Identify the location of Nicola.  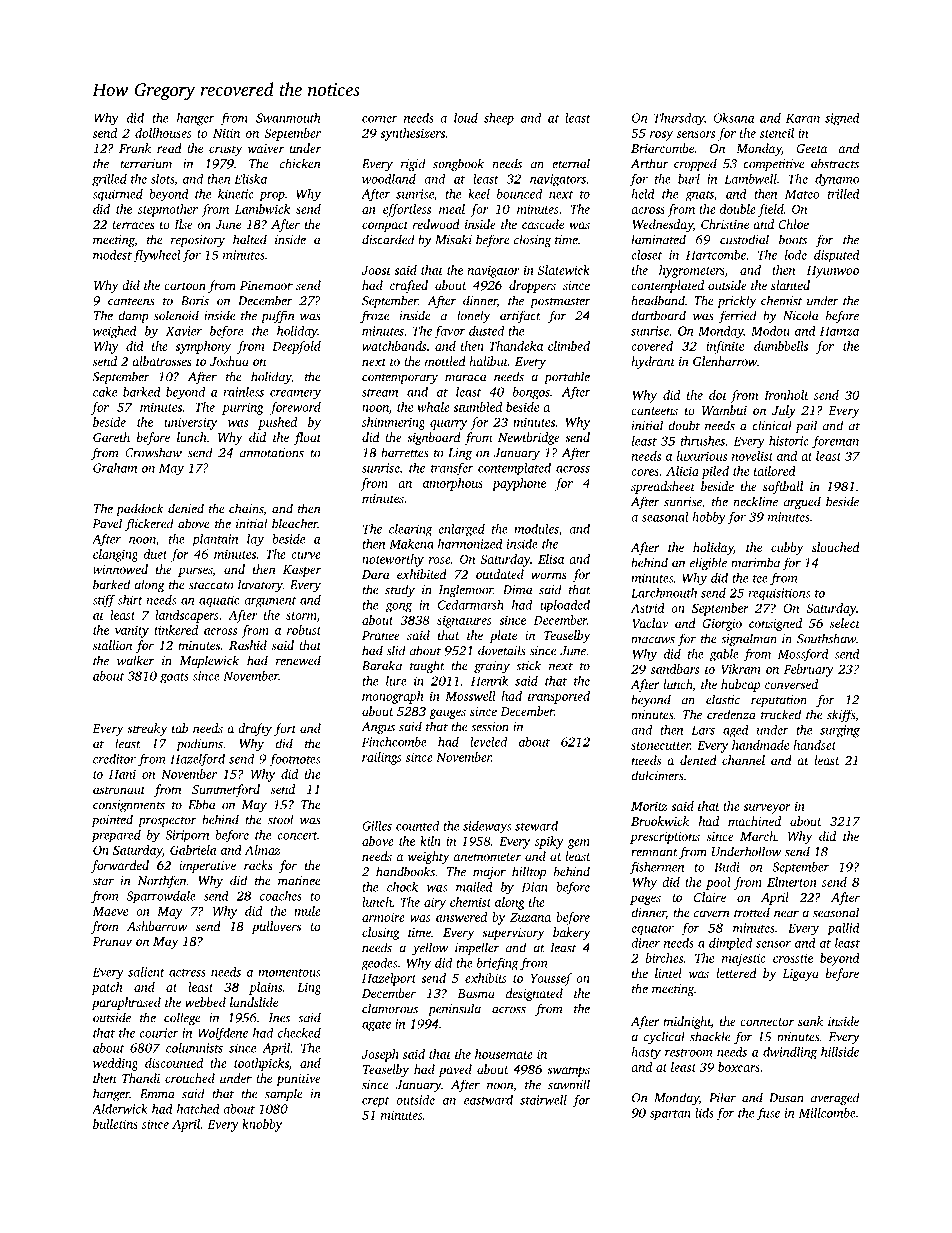
(801, 315).
